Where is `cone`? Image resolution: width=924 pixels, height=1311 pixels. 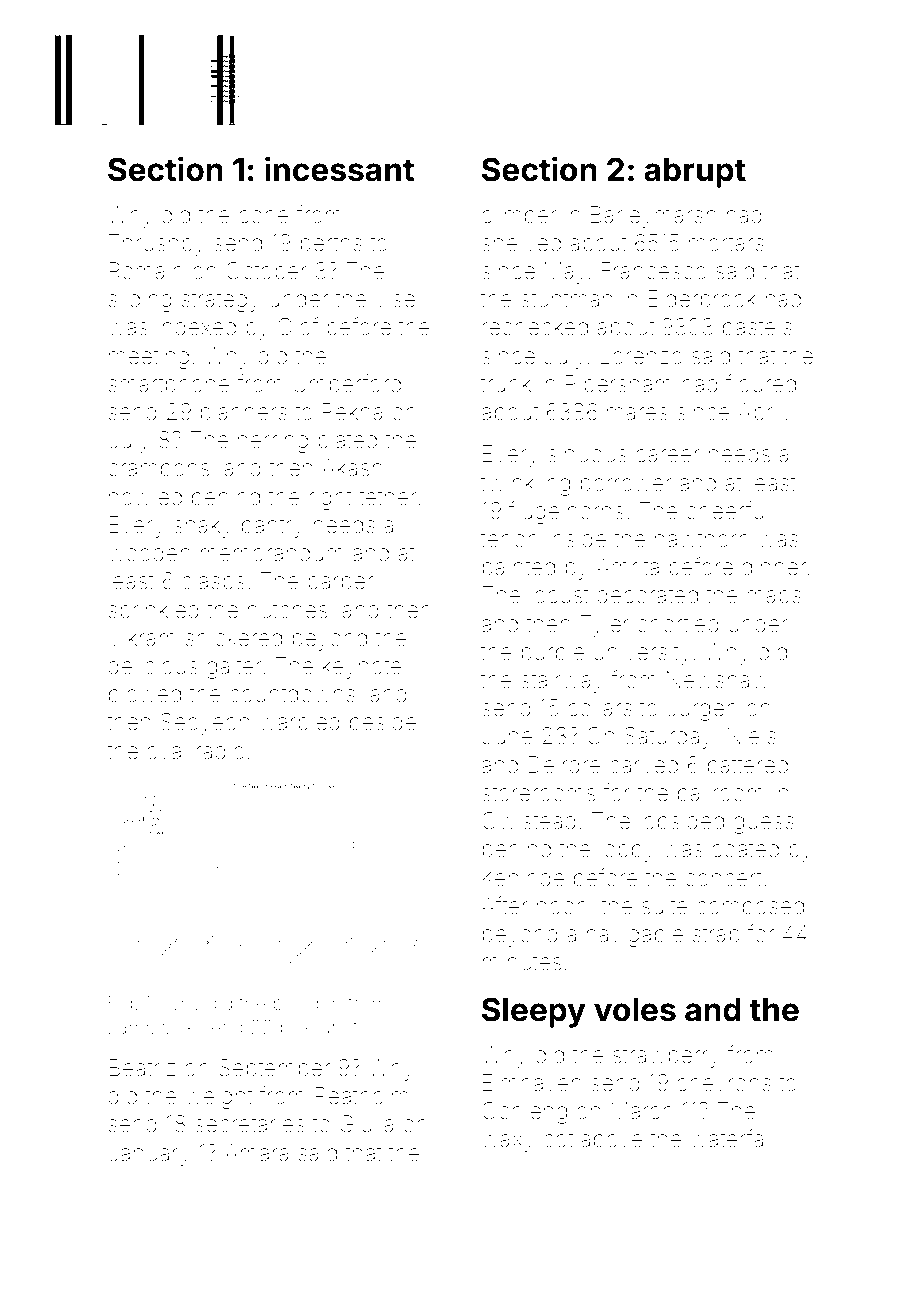 cone is located at coordinates (264, 217).
